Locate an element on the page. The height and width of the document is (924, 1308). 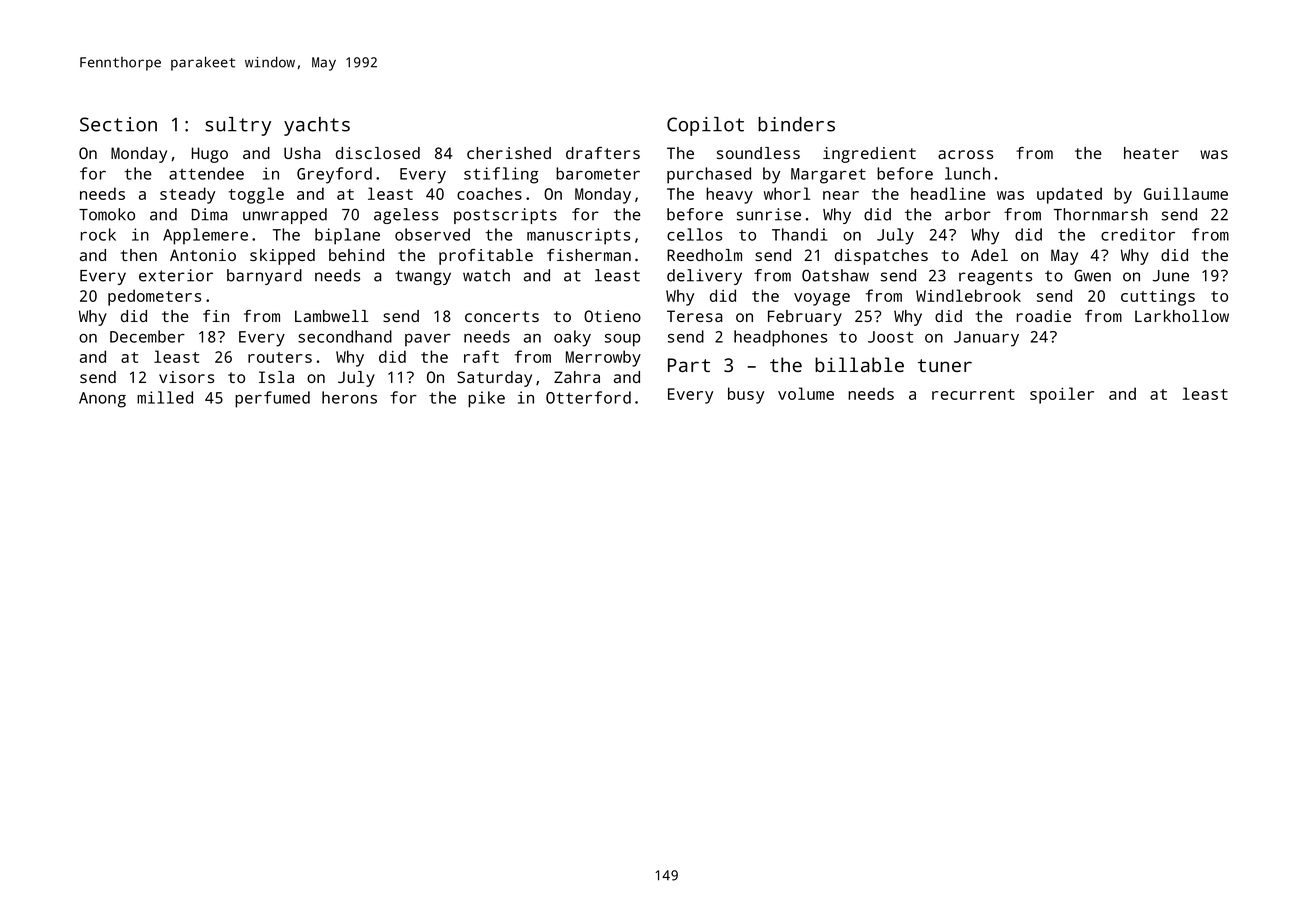
reagents is located at coordinates (995, 277).
